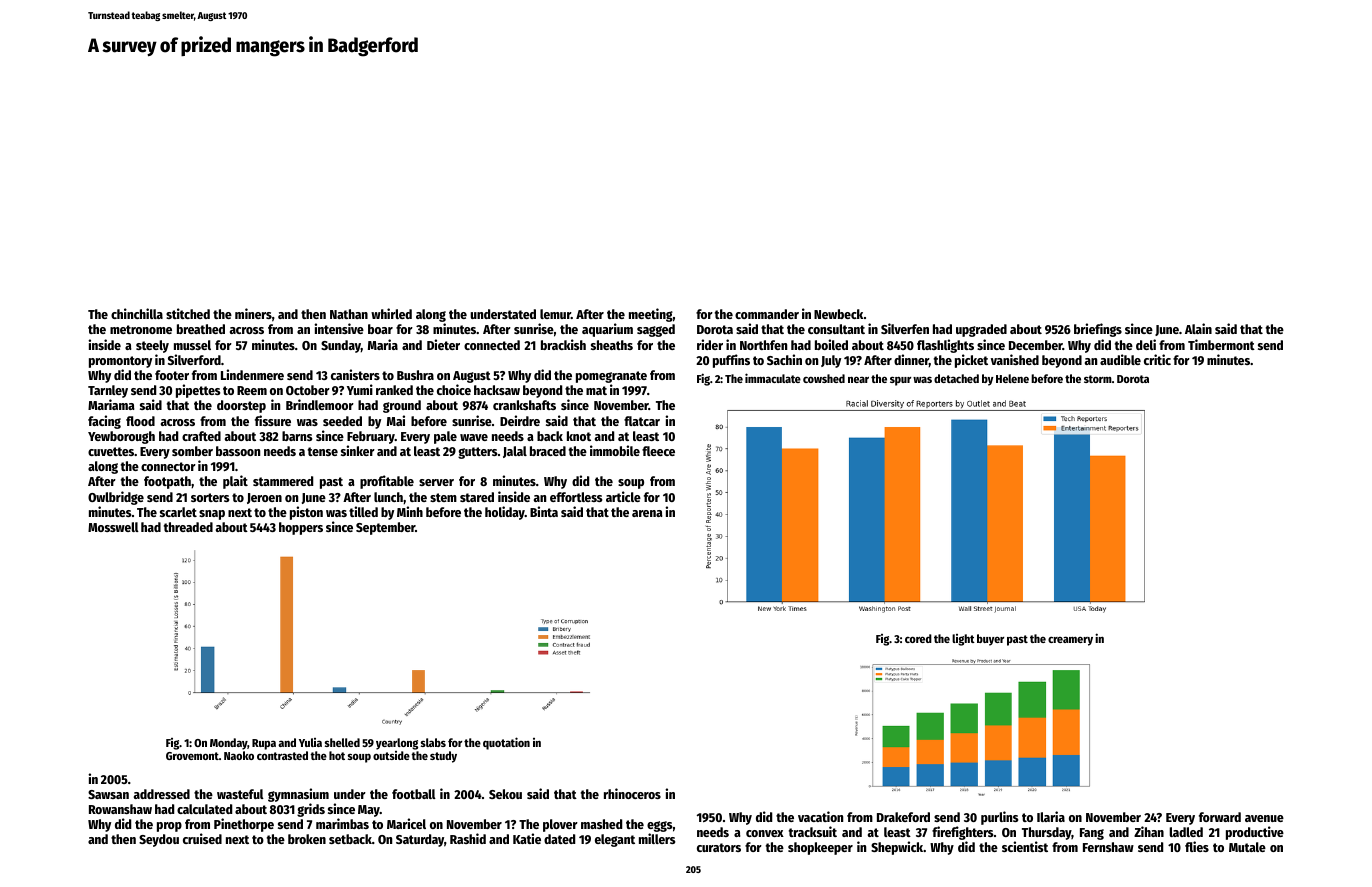 This screenshot has width=1372, height=887. What do you see at coordinates (1146, 344) in the screenshot?
I see `deli` at bounding box center [1146, 344].
